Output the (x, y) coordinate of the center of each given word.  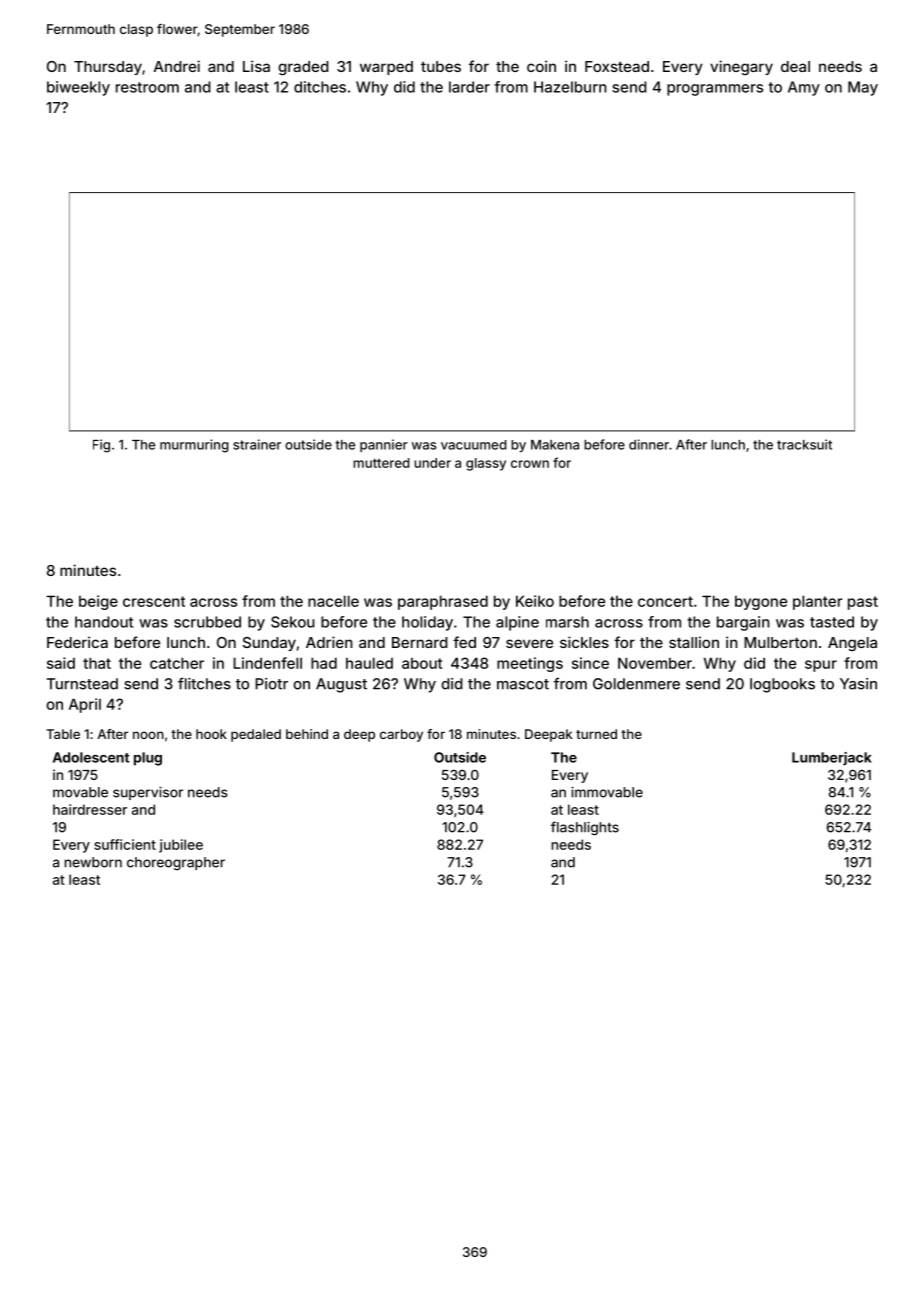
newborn (93, 862)
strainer (257, 444)
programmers (715, 90)
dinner (649, 444)
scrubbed (207, 622)
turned (596, 734)
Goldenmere (636, 684)
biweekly (78, 88)
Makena (555, 445)
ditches (320, 87)
